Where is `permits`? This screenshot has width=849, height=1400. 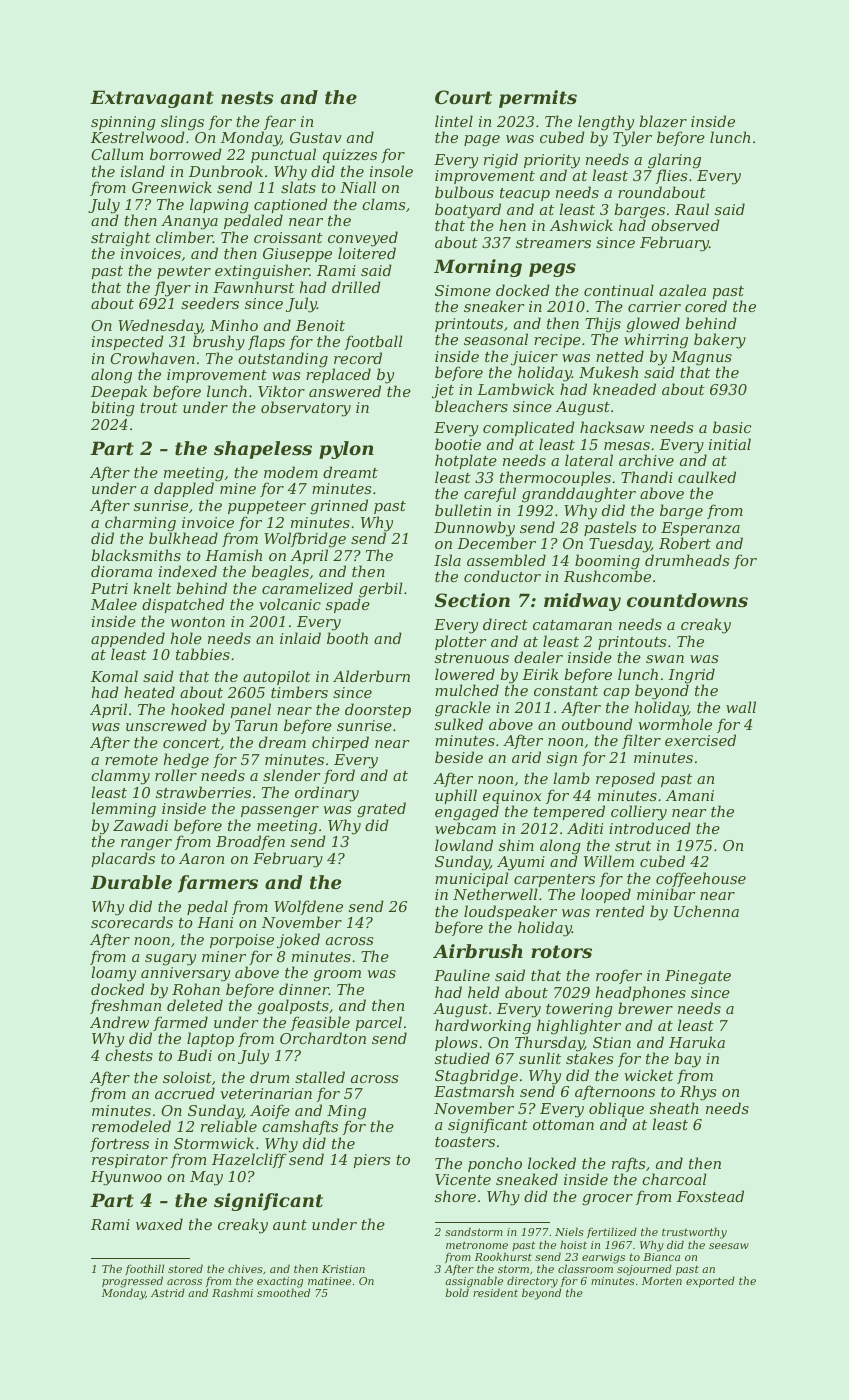 permits is located at coordinates (538, 99).
